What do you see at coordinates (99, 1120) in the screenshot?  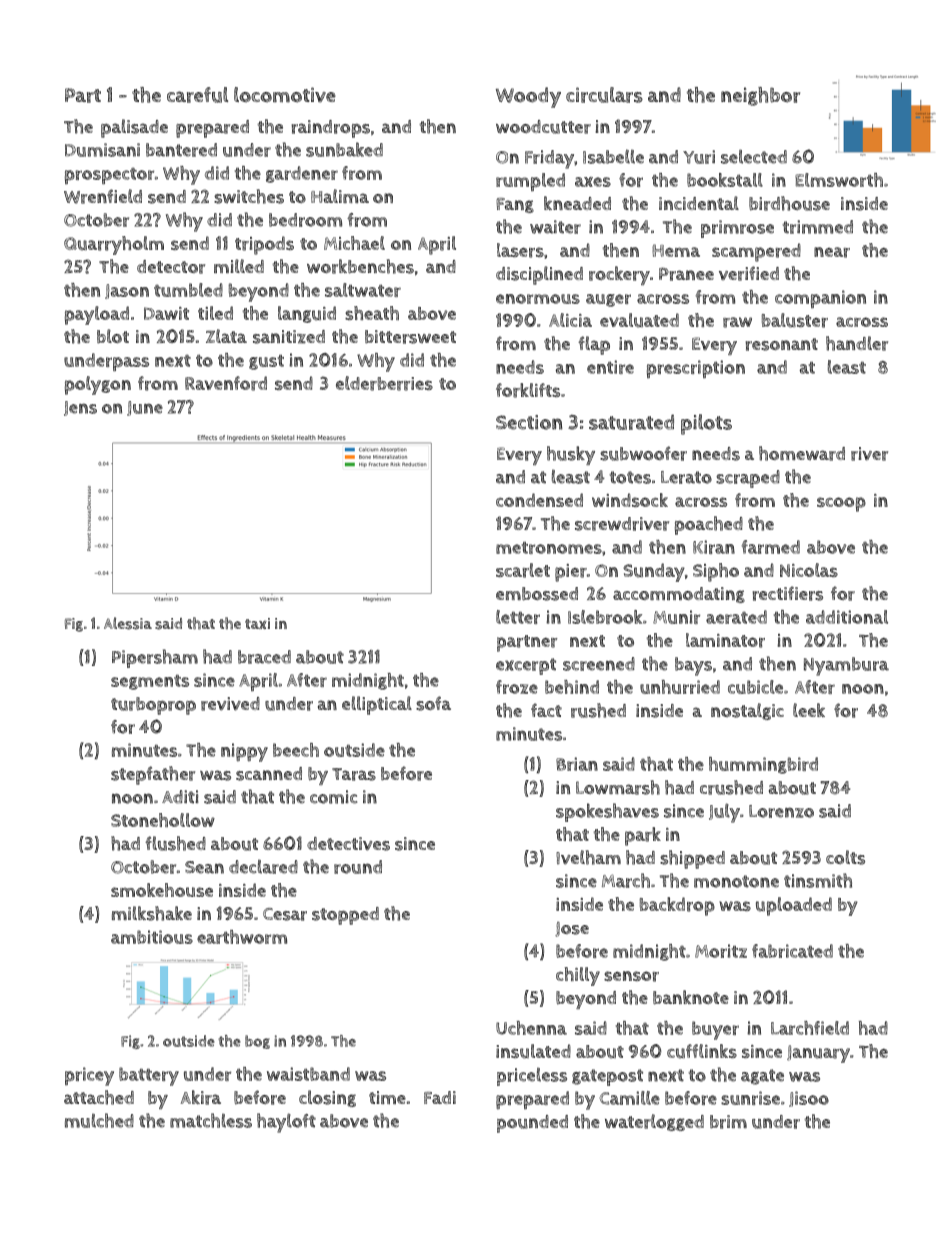 I see `mulched` at bounding box center [99, 1120].
